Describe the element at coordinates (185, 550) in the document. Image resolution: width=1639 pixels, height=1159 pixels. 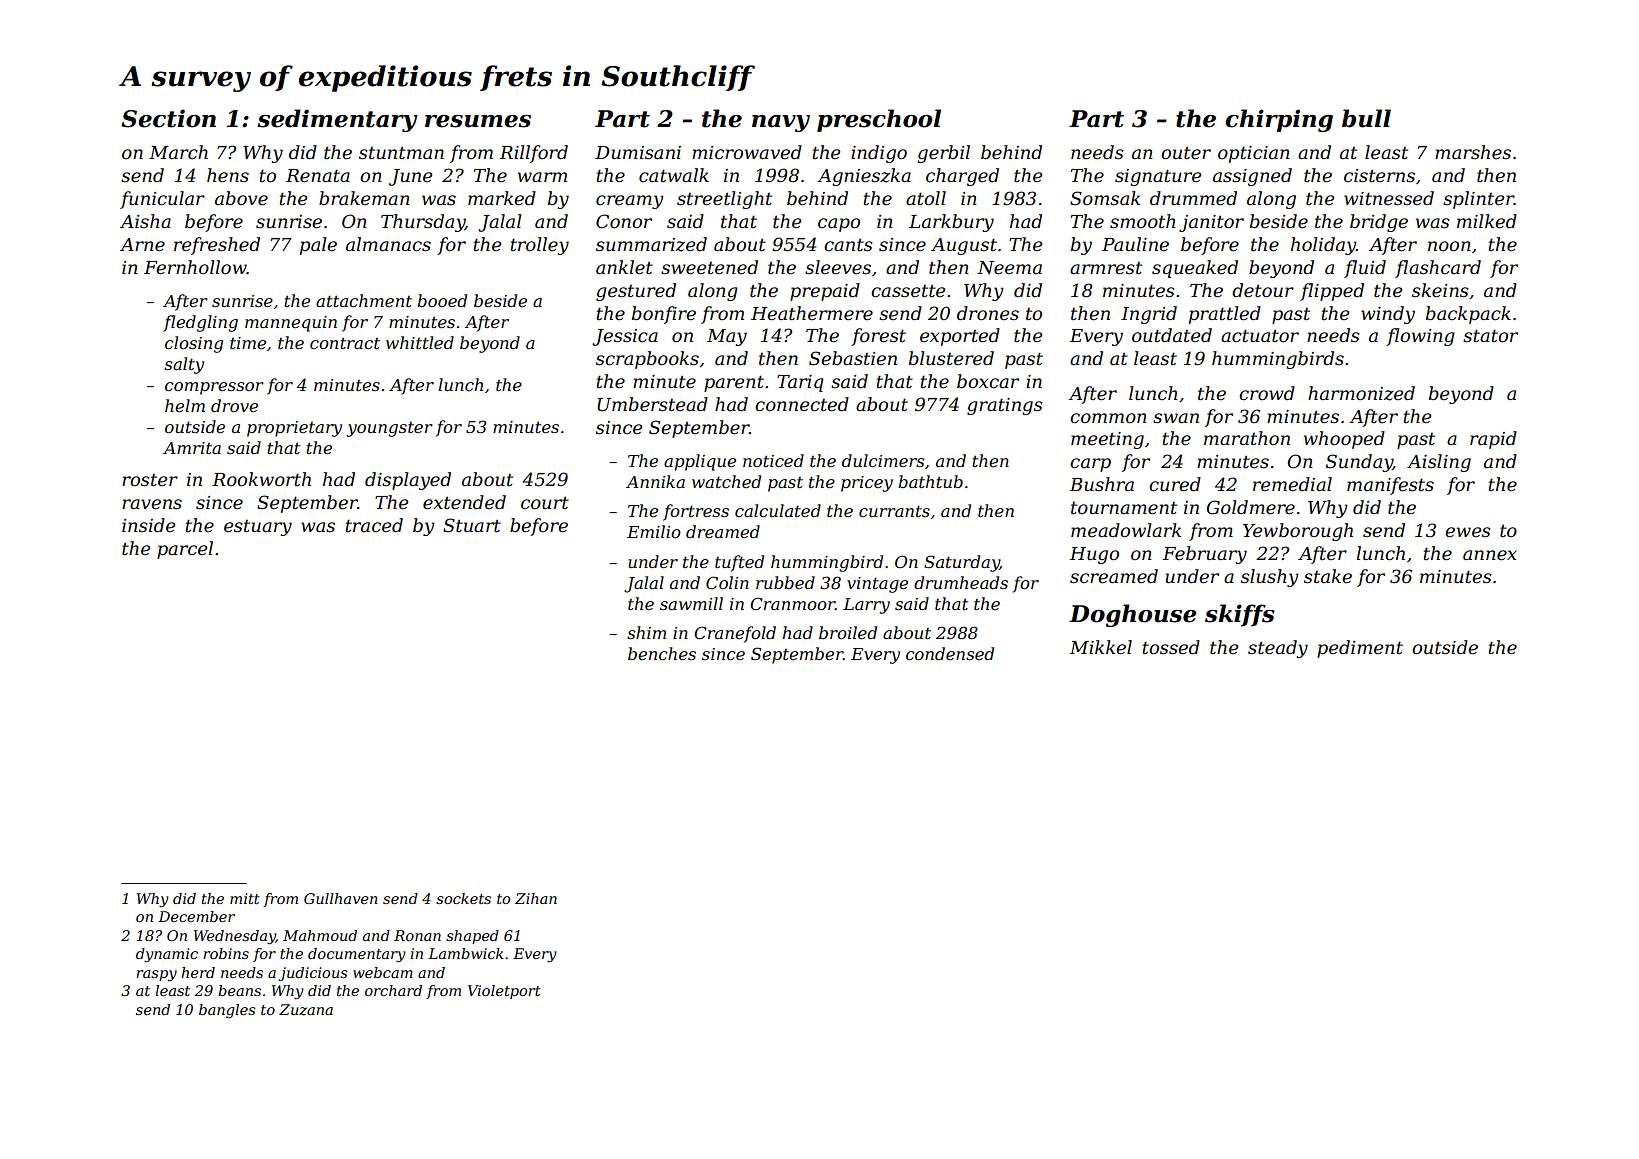
I see `parcel` at that location.
